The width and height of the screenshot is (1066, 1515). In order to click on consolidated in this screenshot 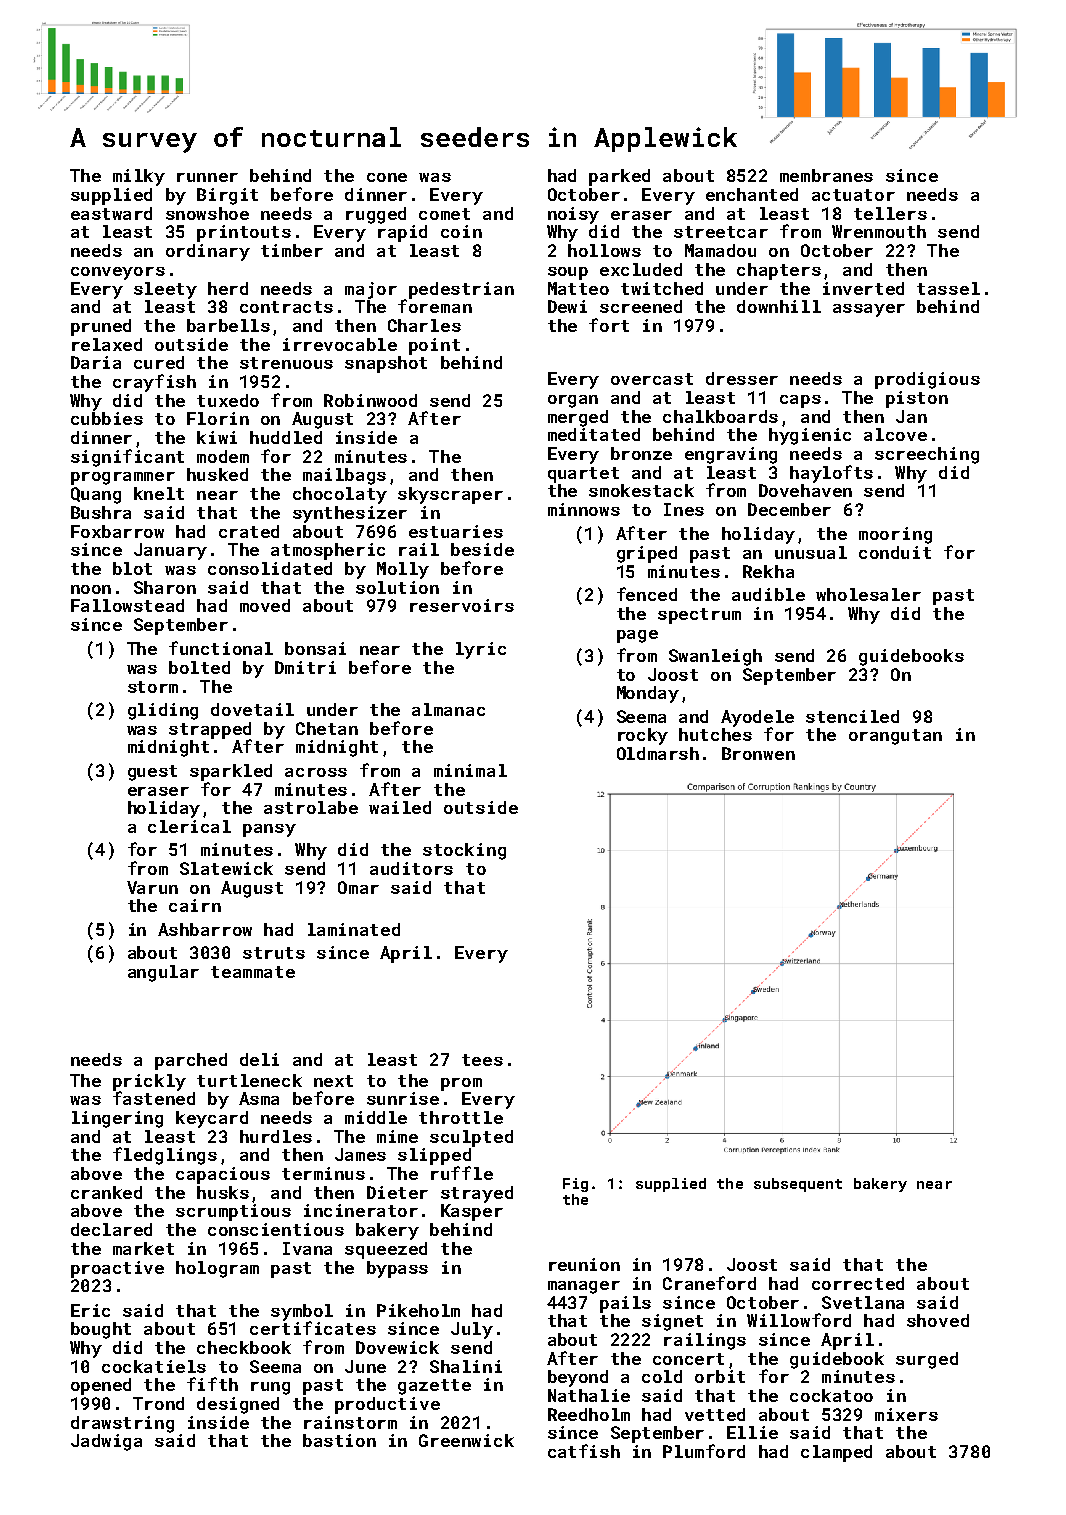, I will do `click(270, 568)`.
